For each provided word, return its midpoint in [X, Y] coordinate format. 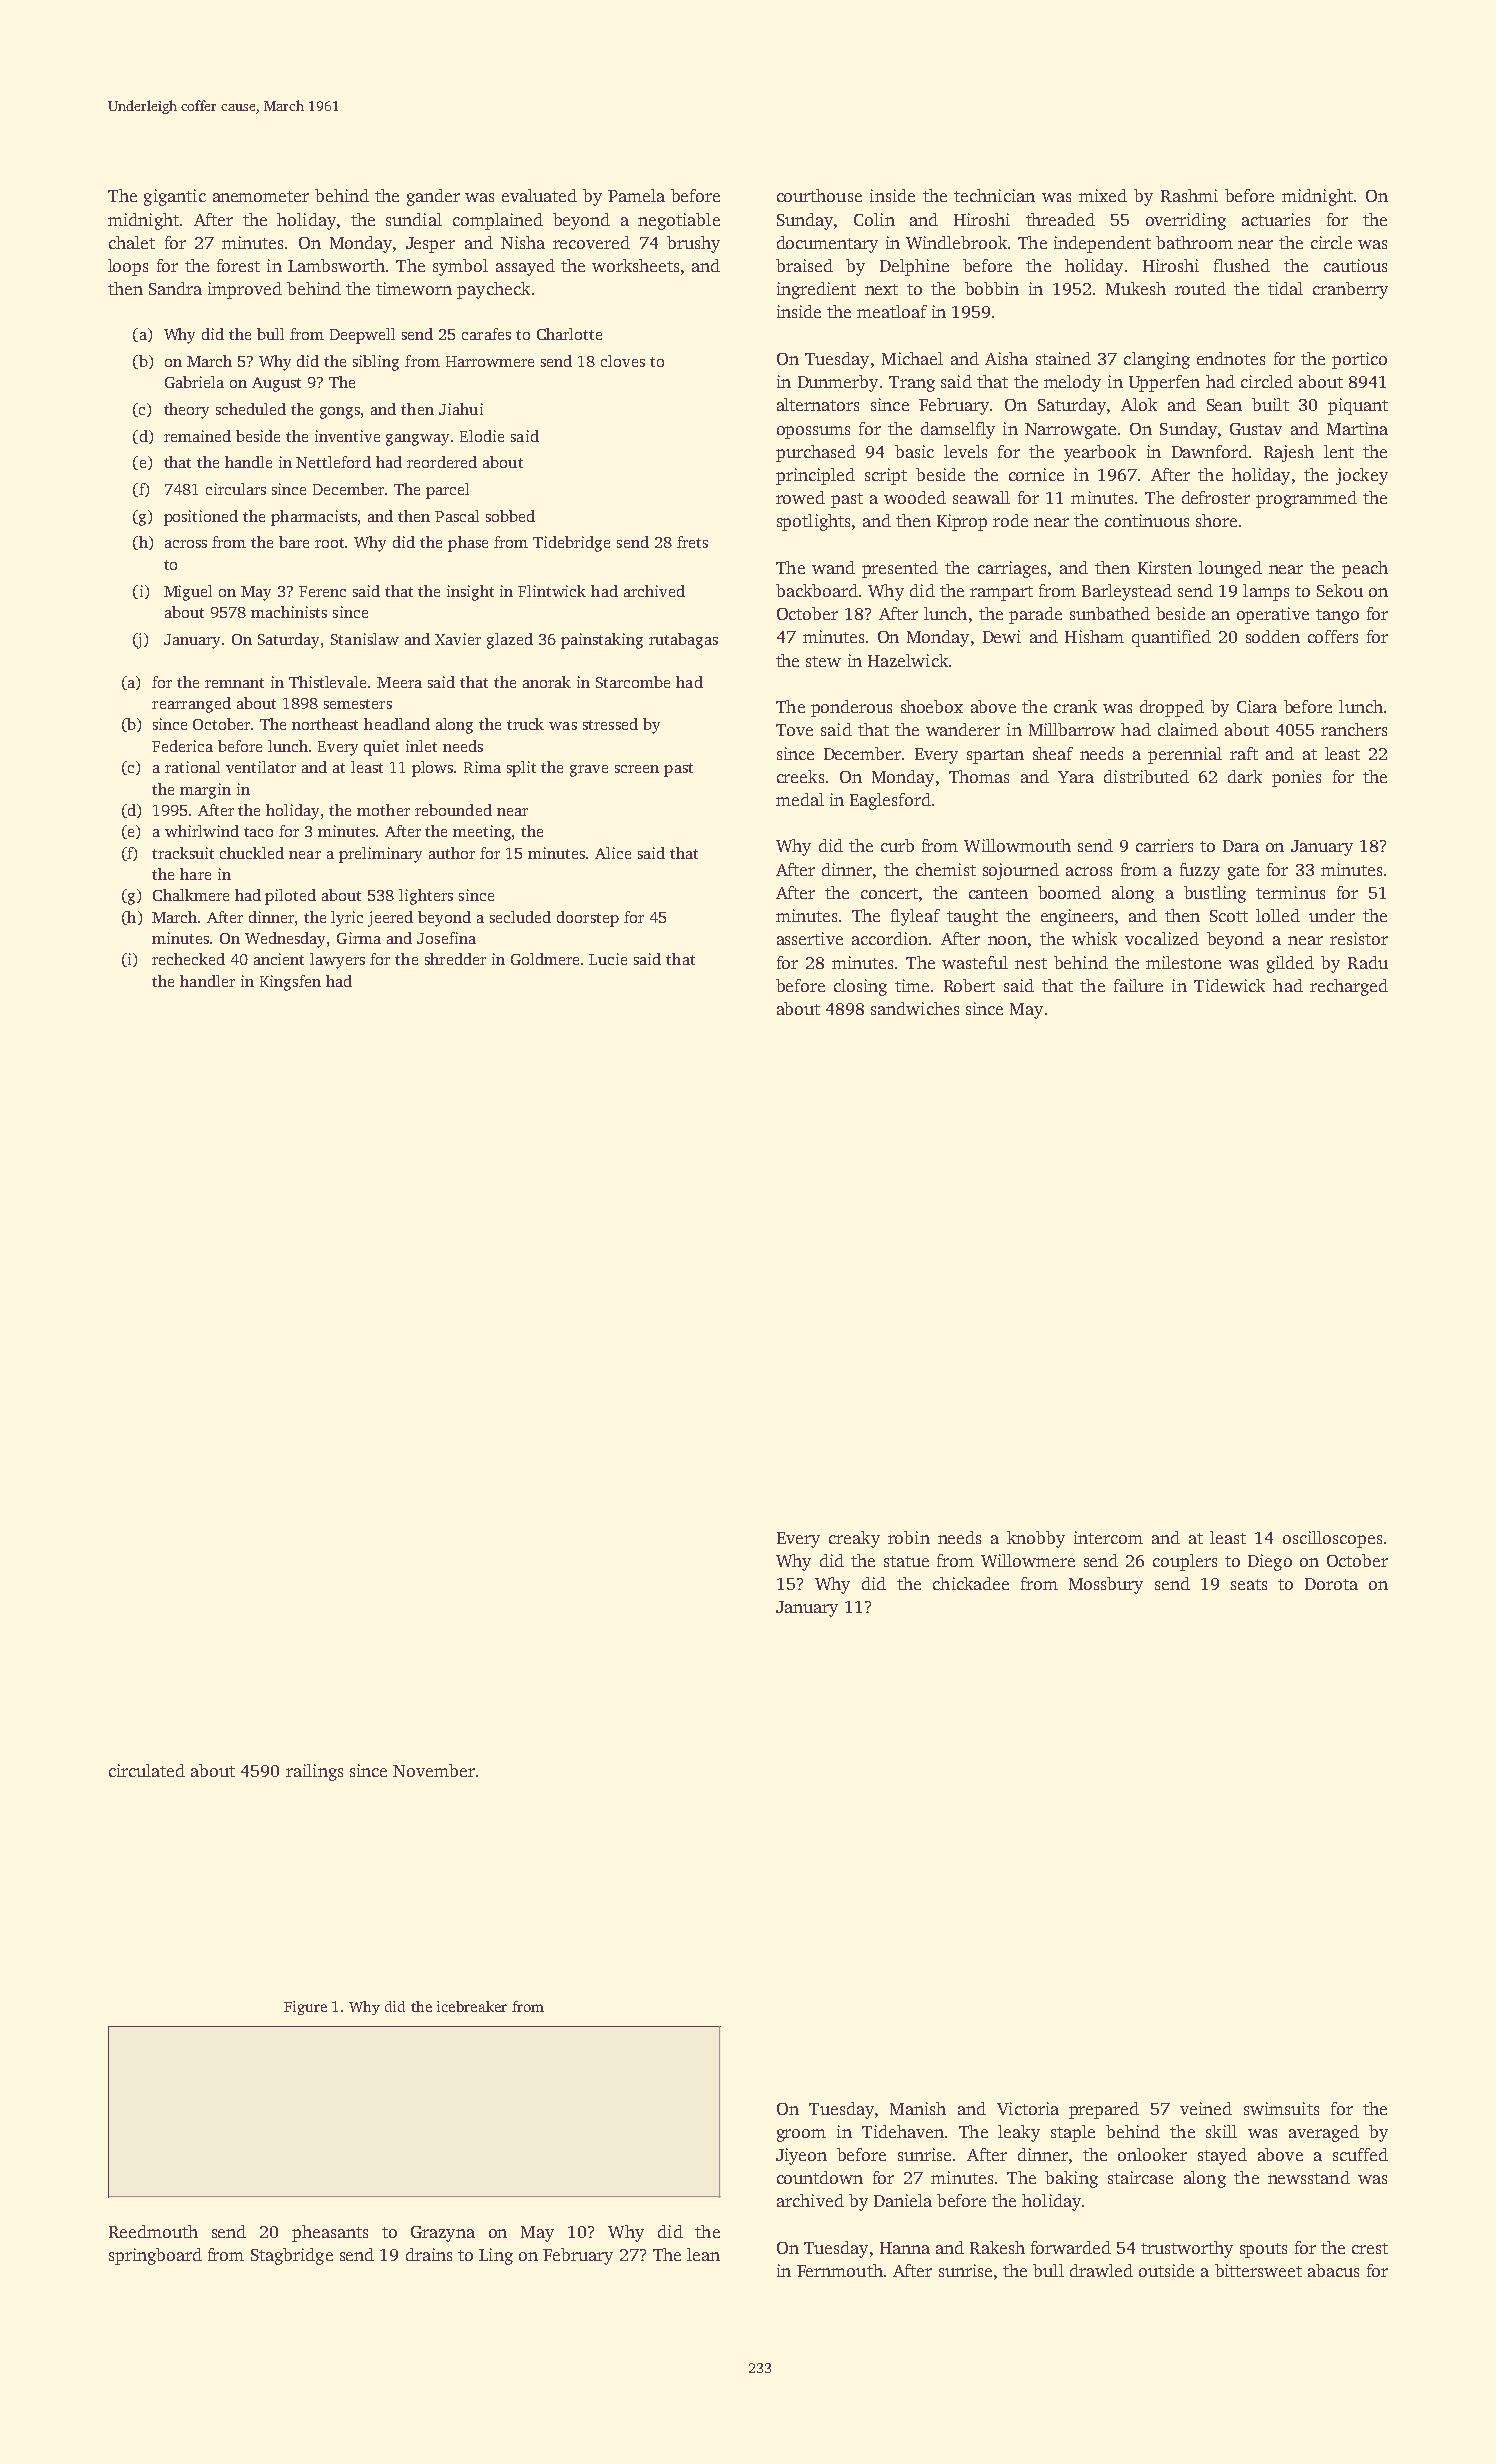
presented [900, 569]
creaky [854, 1539]
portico [1359, 360]
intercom [1108, 1537]
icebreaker [472, 2006]
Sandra [175, 288]
